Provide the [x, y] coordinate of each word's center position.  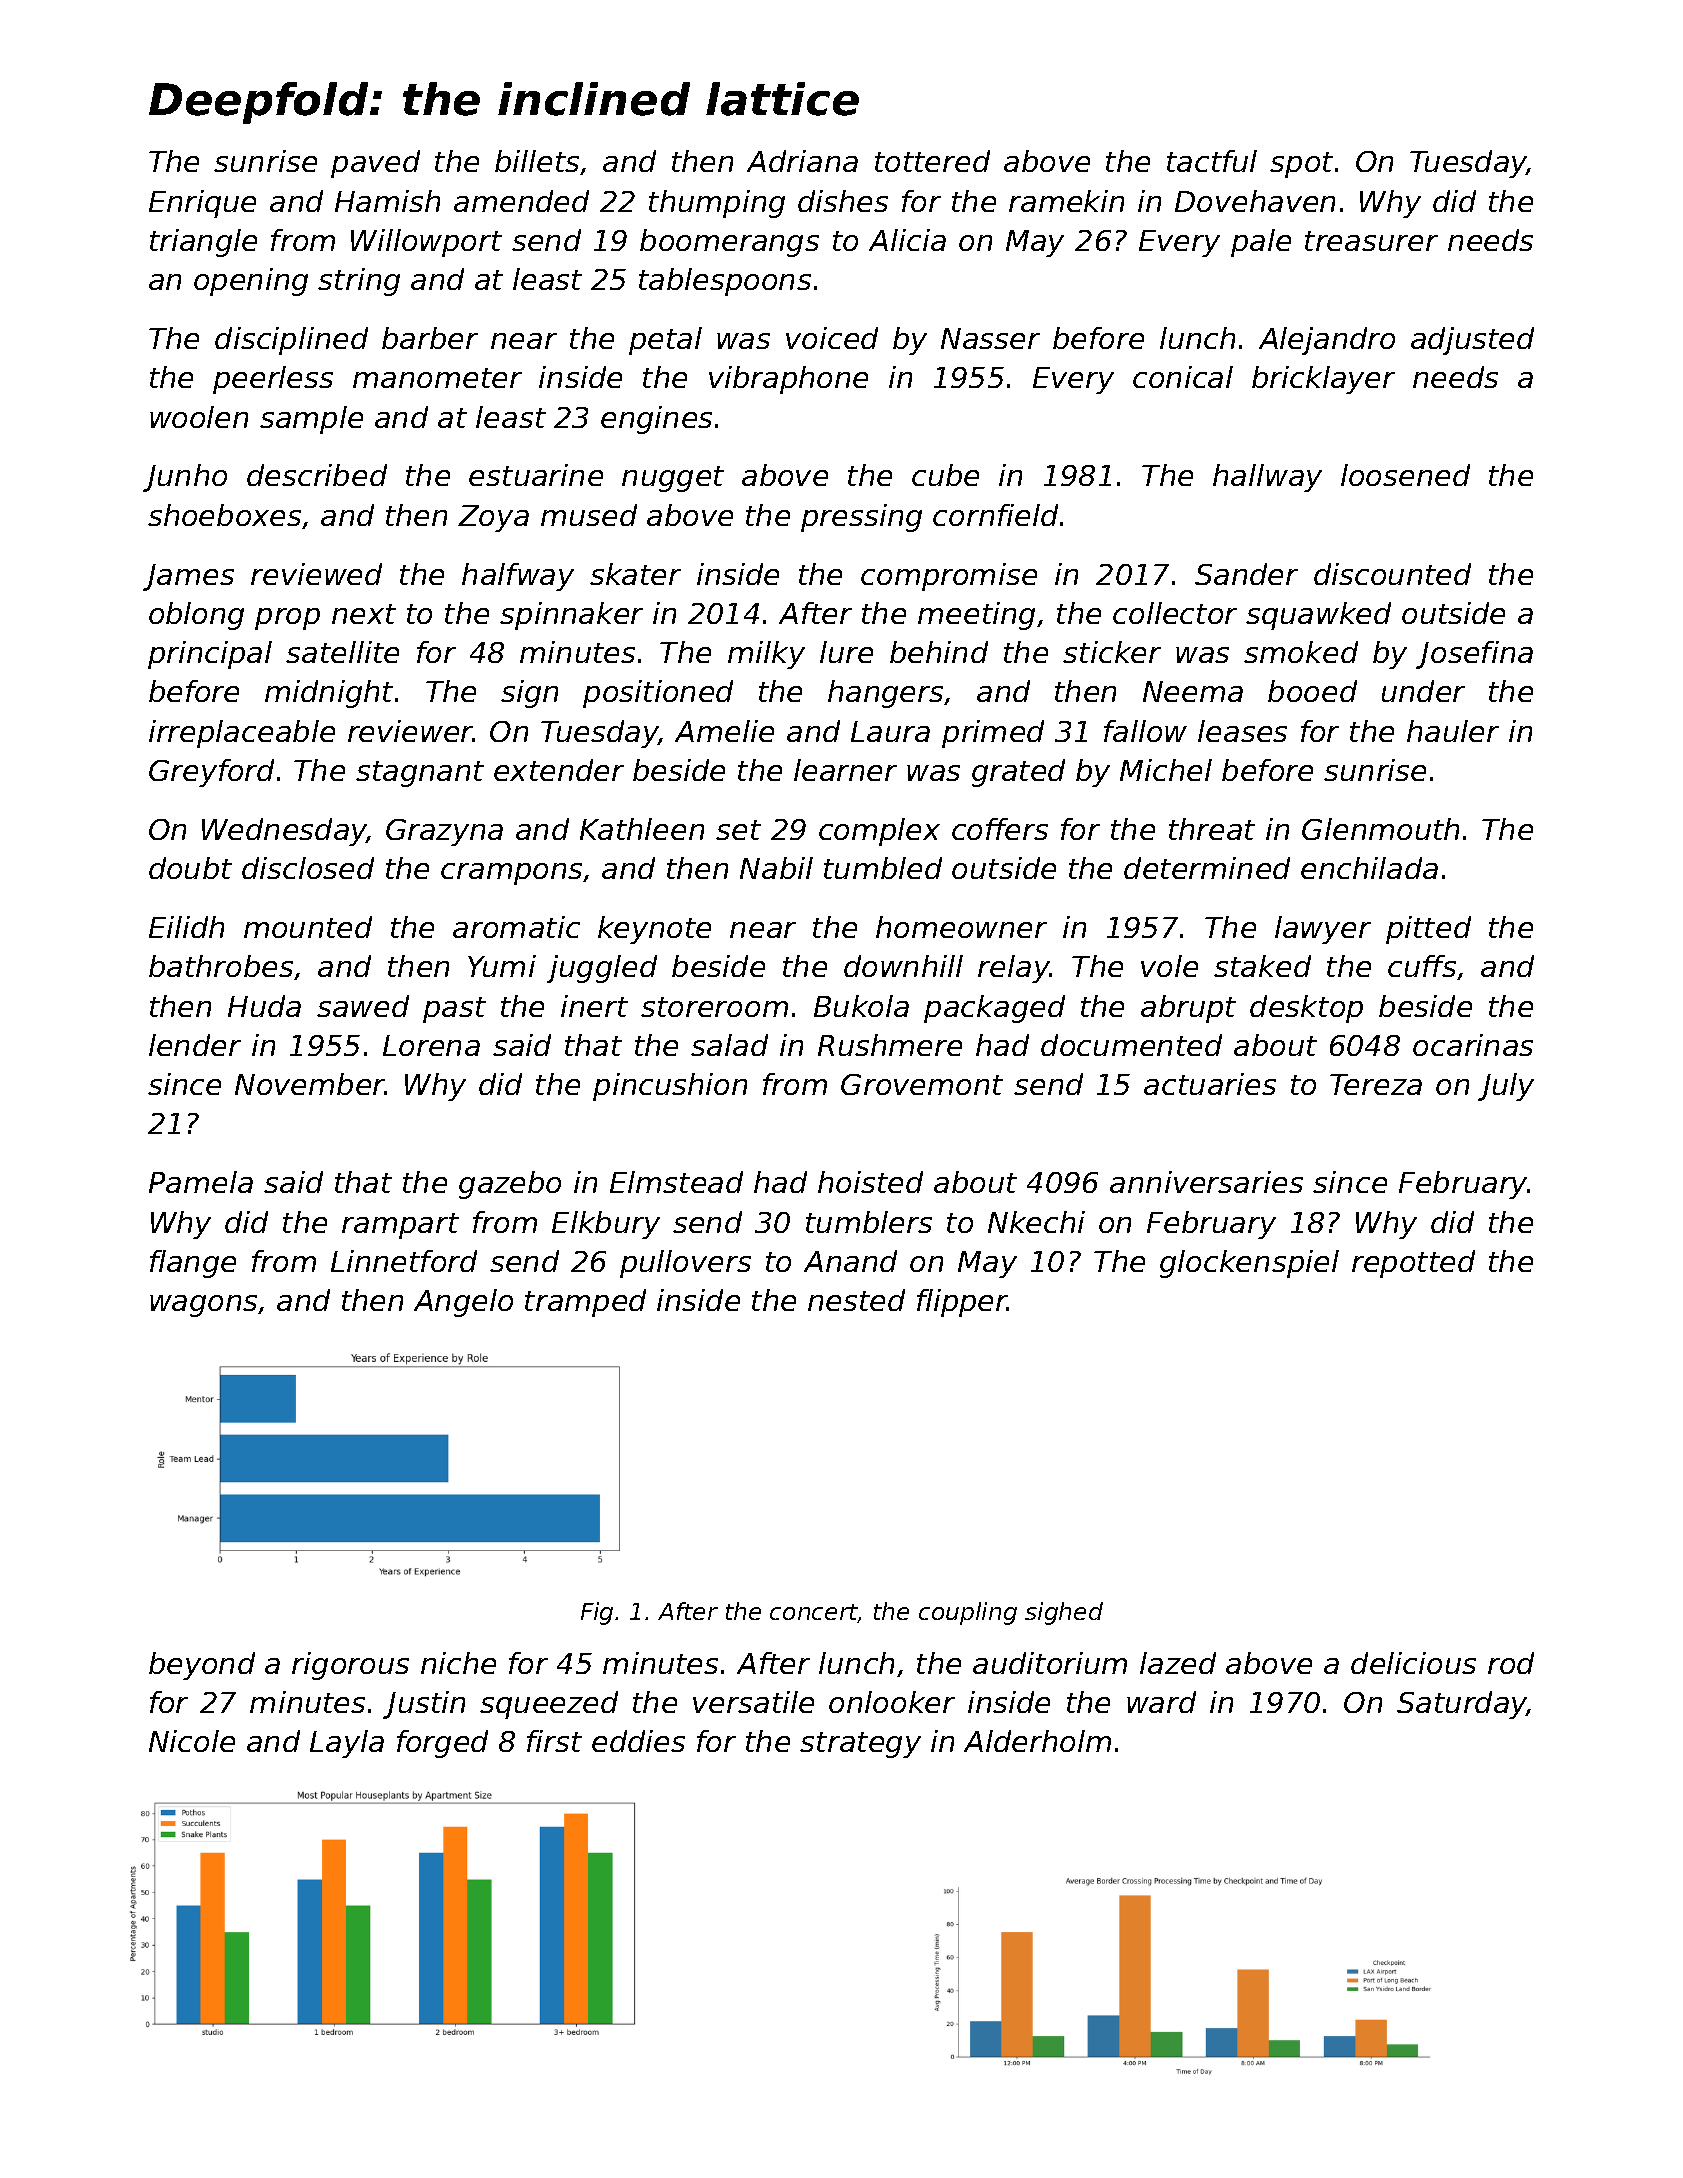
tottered [932, 161]
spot [1301, 165]
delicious [1413, 1663]
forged [442, 1744]
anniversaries [1206, 1182]
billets [537, 161]
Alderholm [1037, 1741]
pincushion [670, 1087]
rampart [400, 1226]
